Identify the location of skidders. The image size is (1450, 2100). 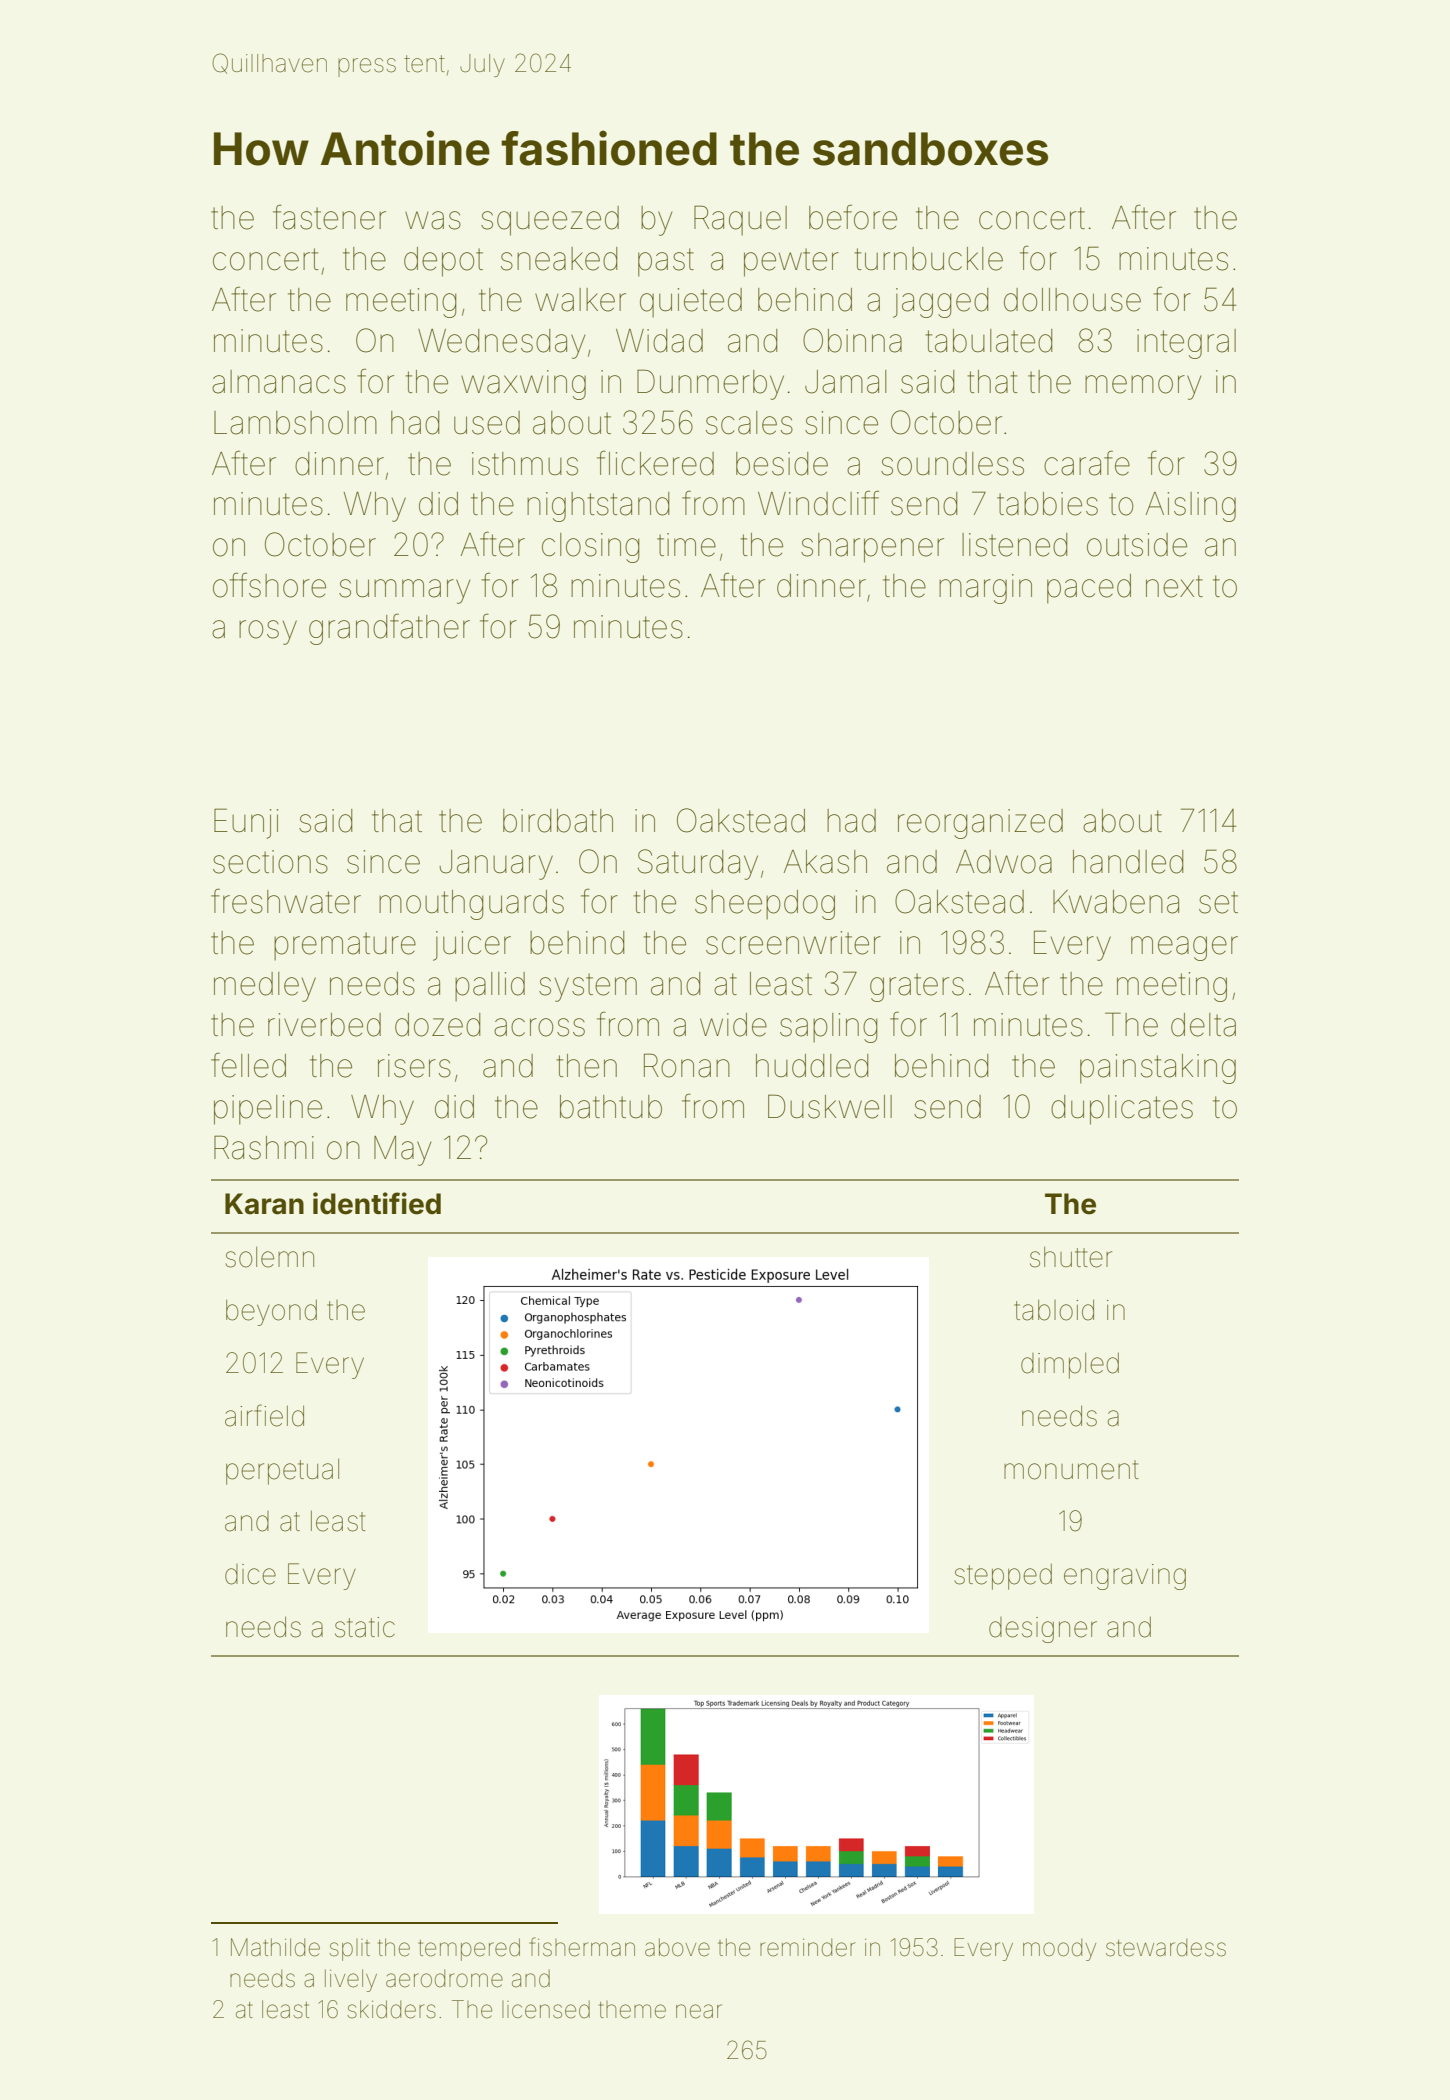
(391, 2009).
